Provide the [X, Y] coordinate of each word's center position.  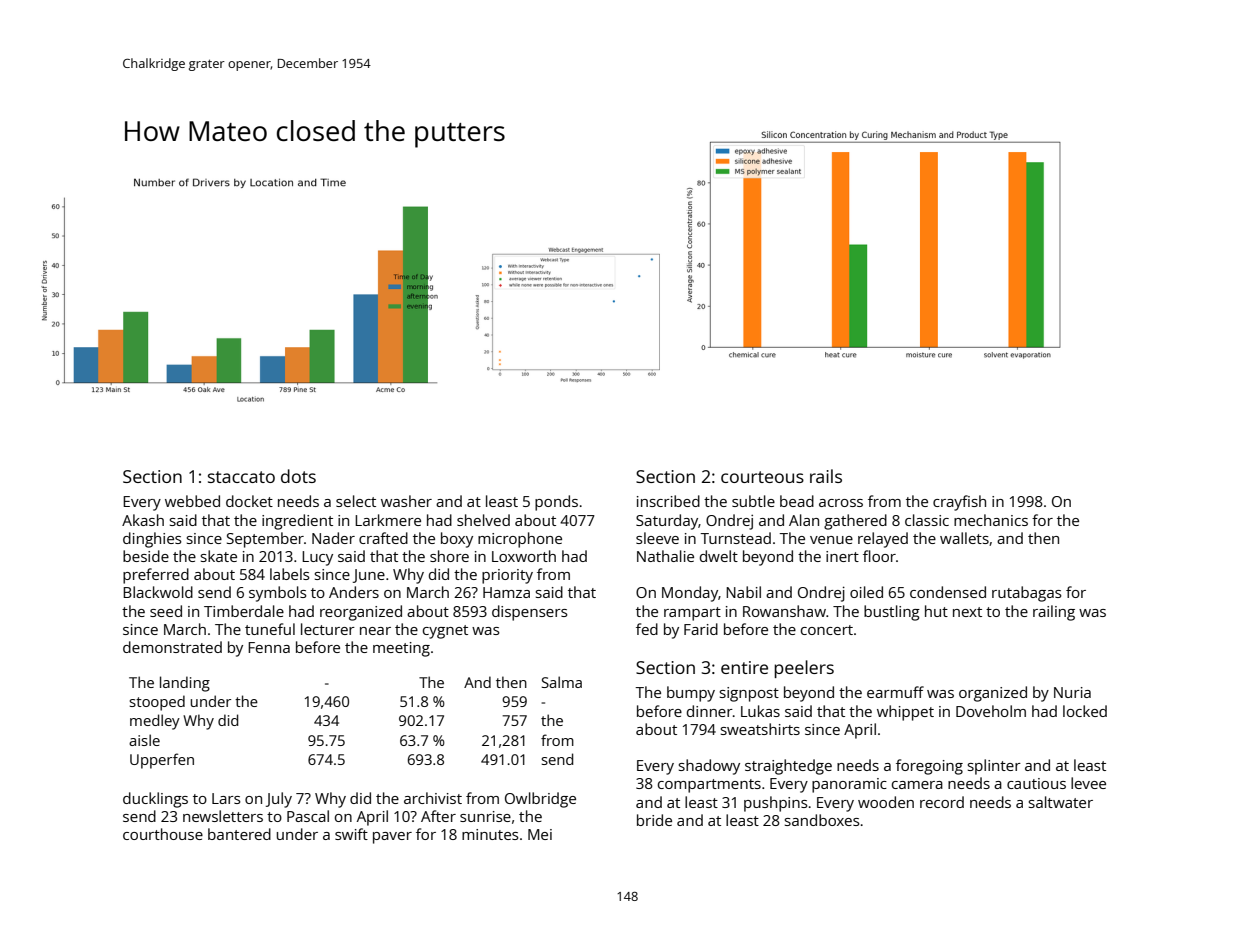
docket [249, 501]
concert [827, 630]
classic [927, 520]
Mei [540, 834]
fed [647, 629]
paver [392, 838]
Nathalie [665, 556]
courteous [762, 477]
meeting [401, 649]
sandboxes [822, 820]
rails [826, 476]
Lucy [317, 558]
